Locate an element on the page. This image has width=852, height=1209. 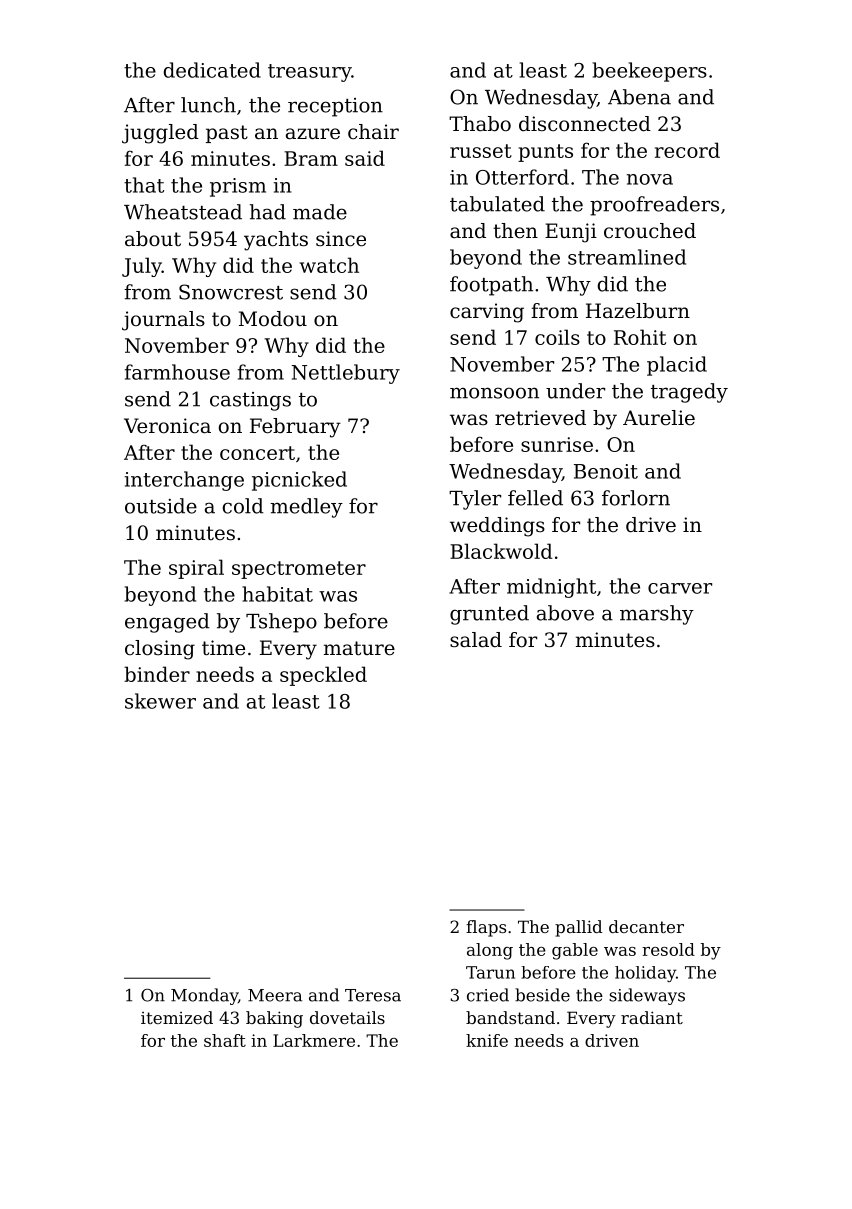
grunted is located at coordinates (489, 615).
